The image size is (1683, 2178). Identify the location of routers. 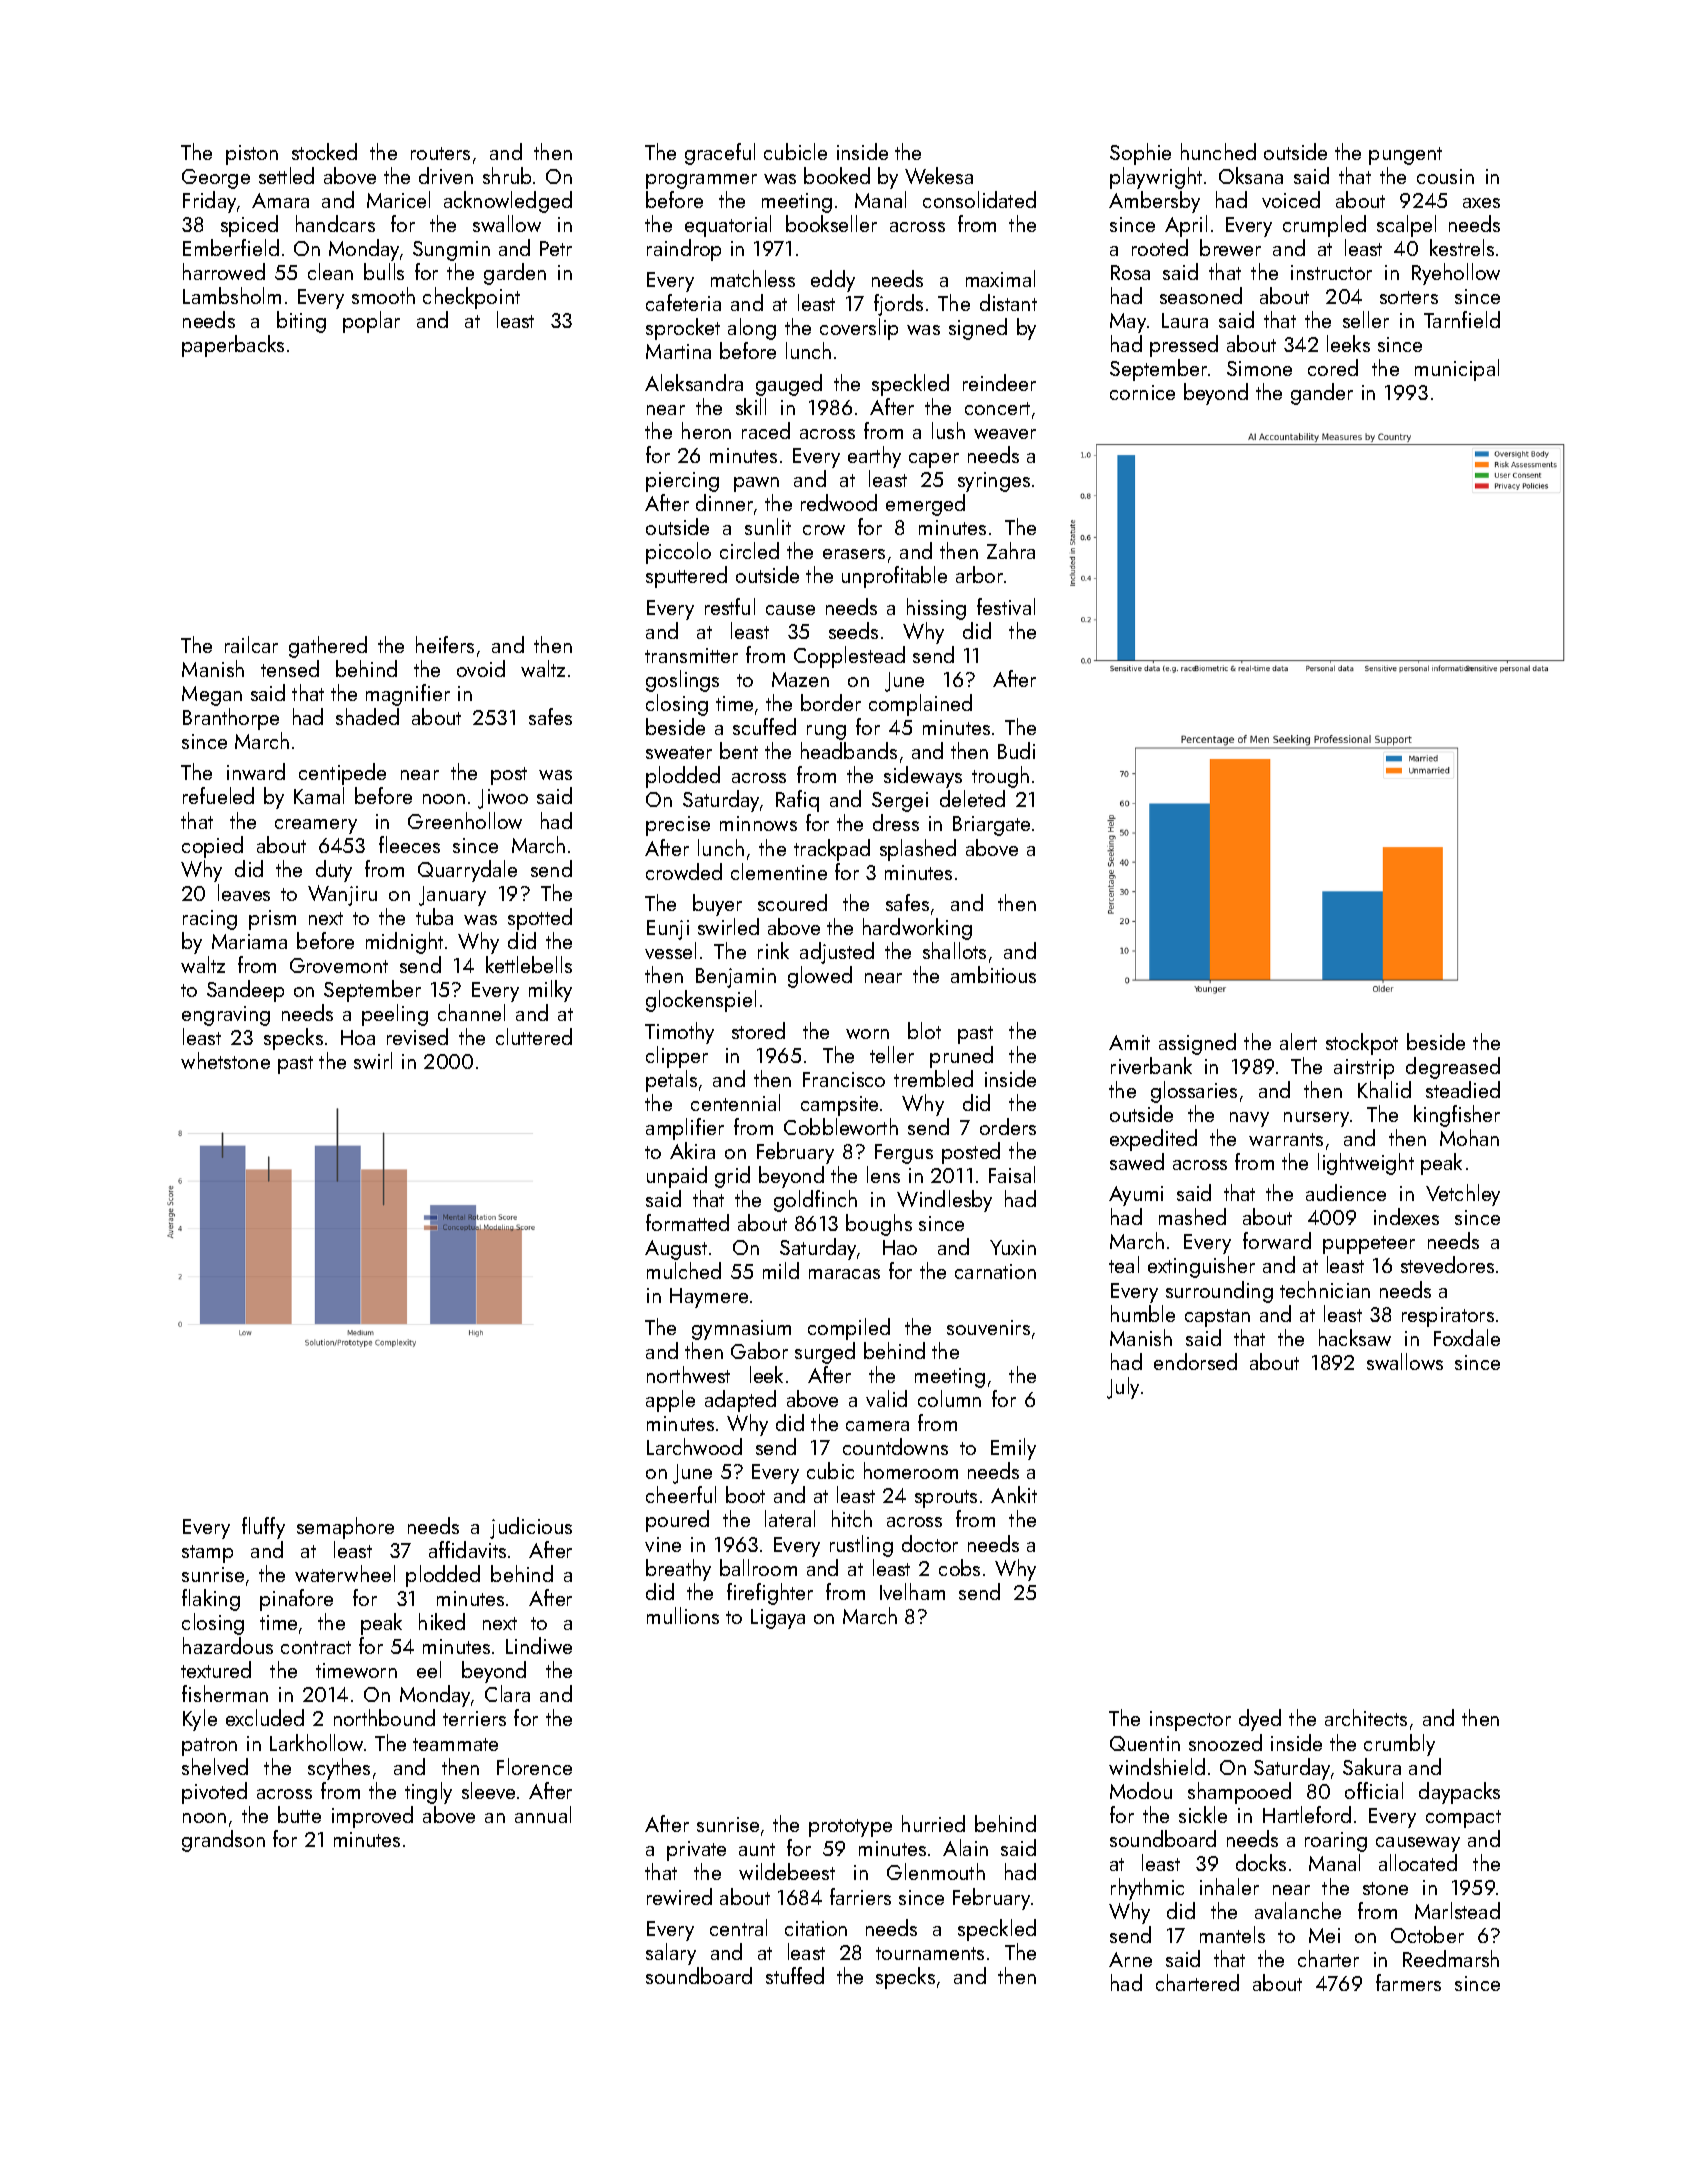
(440, 153).
